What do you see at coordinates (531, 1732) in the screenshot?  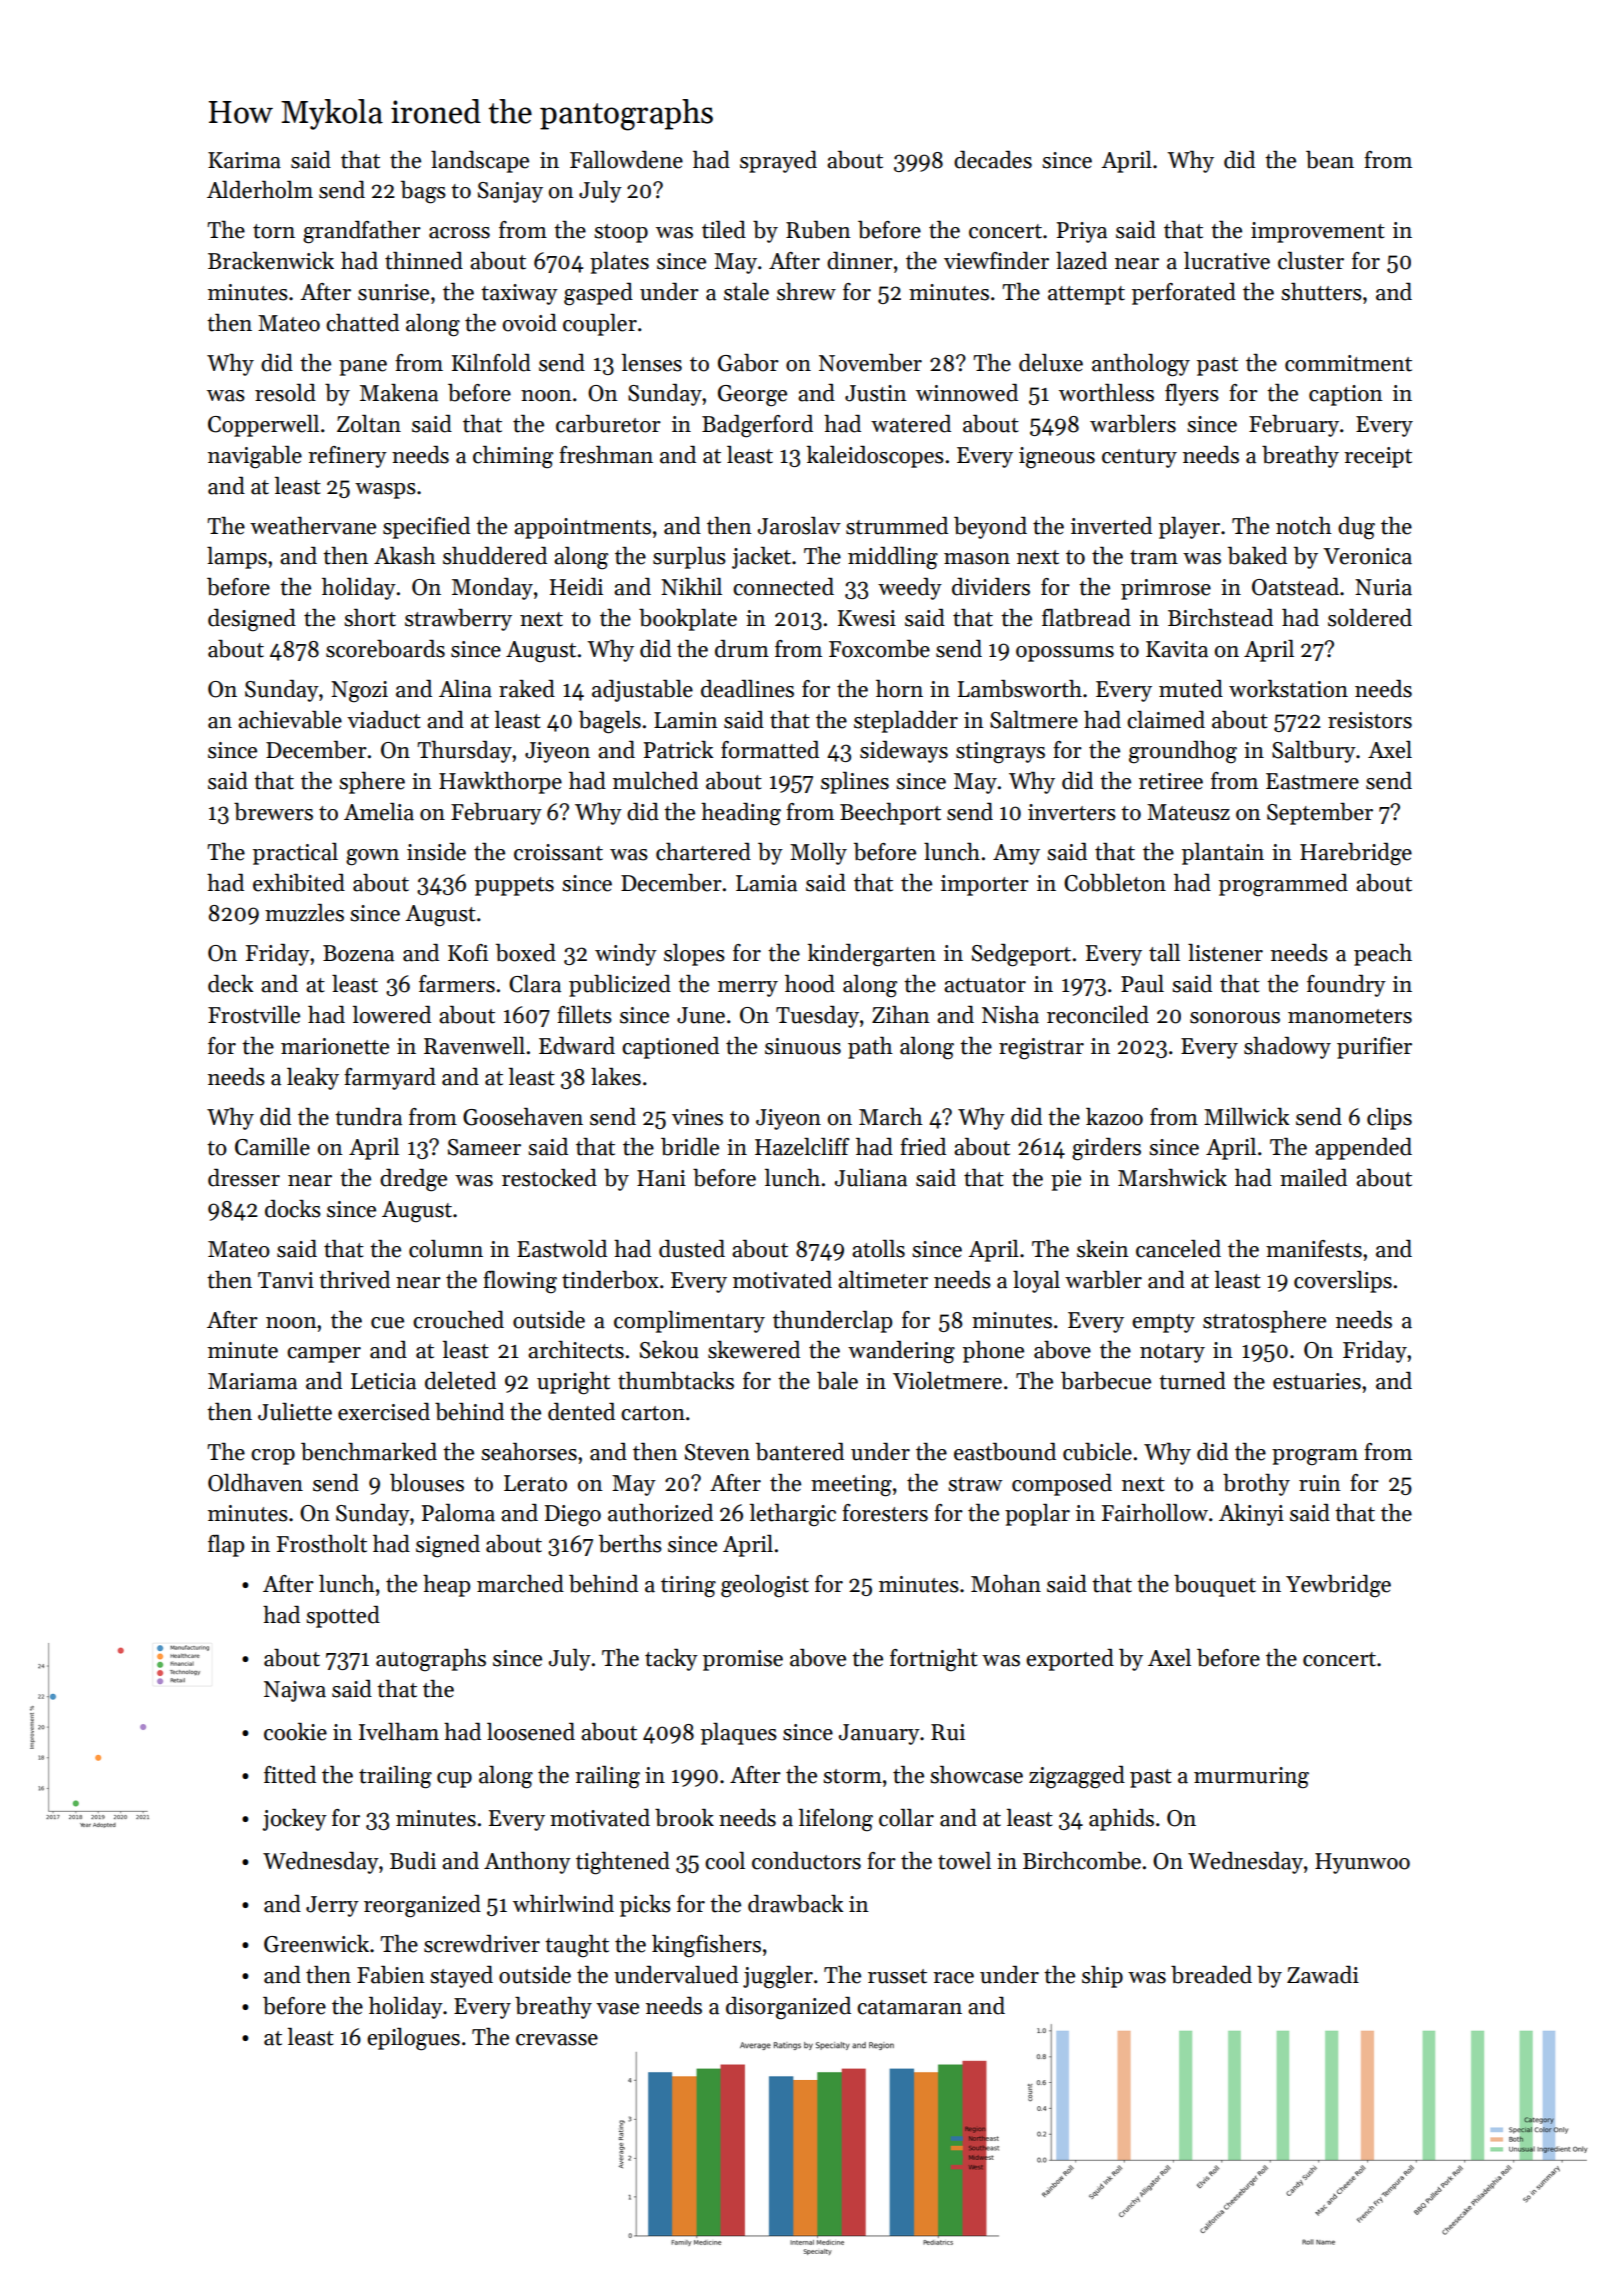 I see `loosened` at bounding box center [531, 1732].
